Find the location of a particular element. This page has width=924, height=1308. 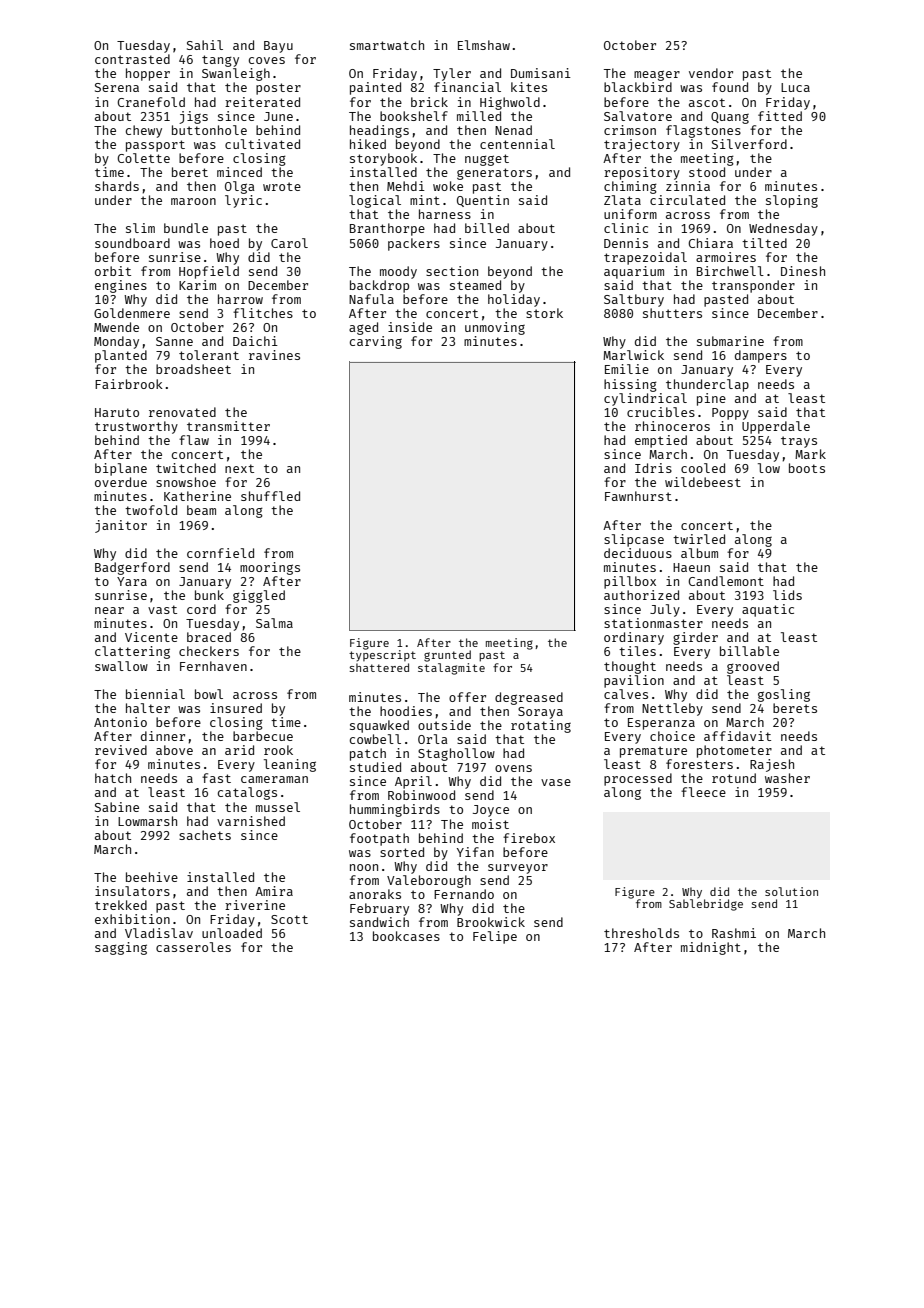

Bayu is located at coordinates (278, 47).
